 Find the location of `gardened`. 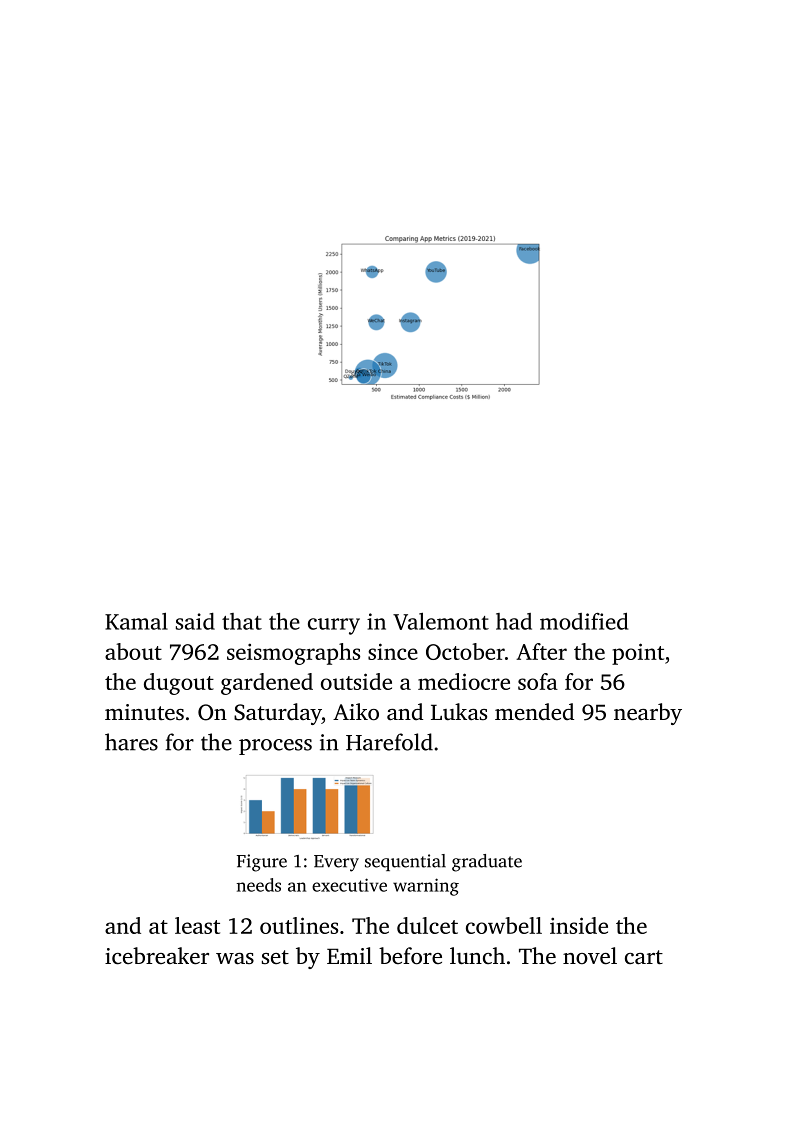

gardened is located at coordinates (267, 684).
